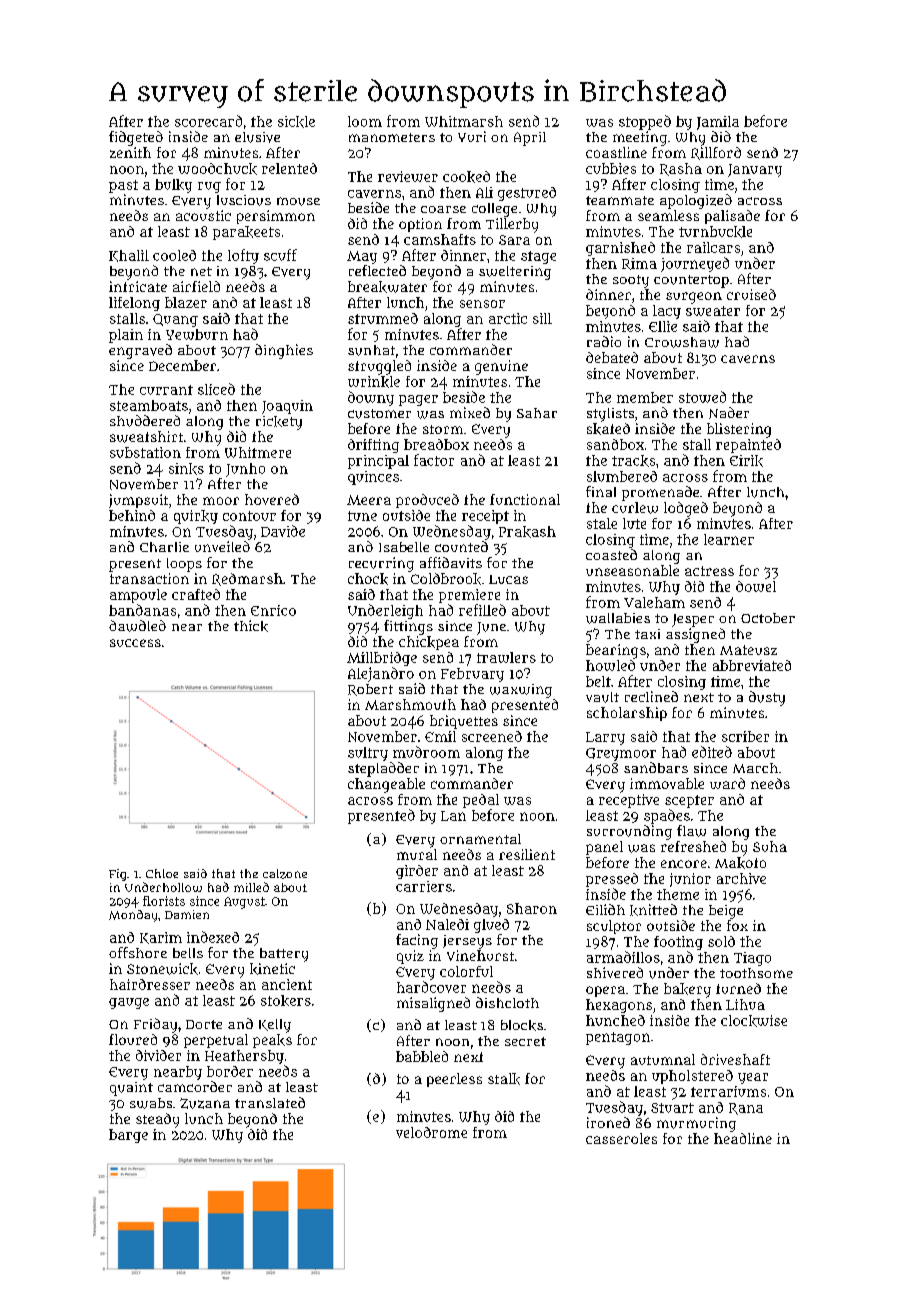 The width and height of the screenshot is (908, 1316). What do you see at coordinates (136, 138) in the screenshot?
I see `fidgeted` at bounding box center [136, 138].
